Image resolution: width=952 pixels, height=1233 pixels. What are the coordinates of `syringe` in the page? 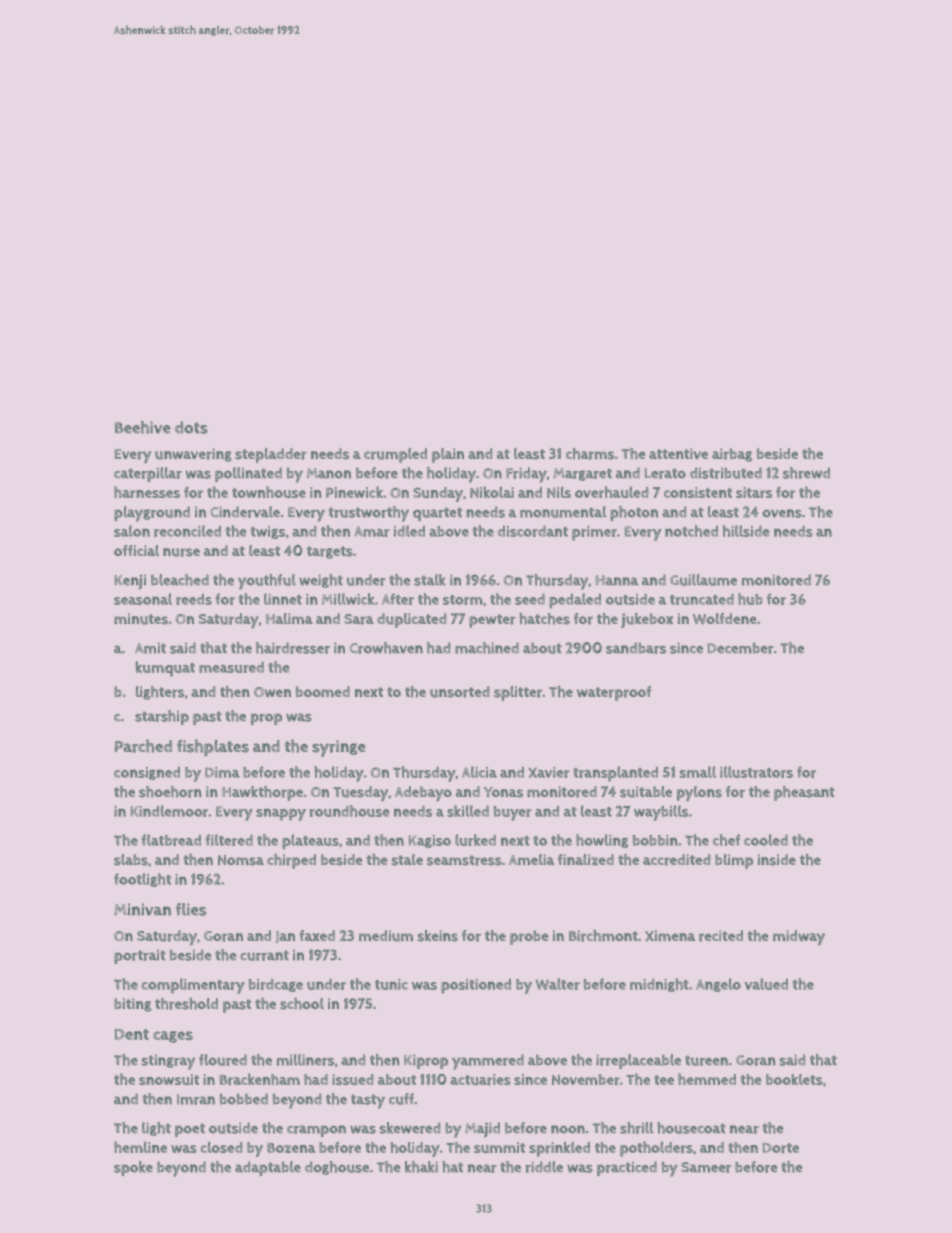 It's located at (338, 748).
